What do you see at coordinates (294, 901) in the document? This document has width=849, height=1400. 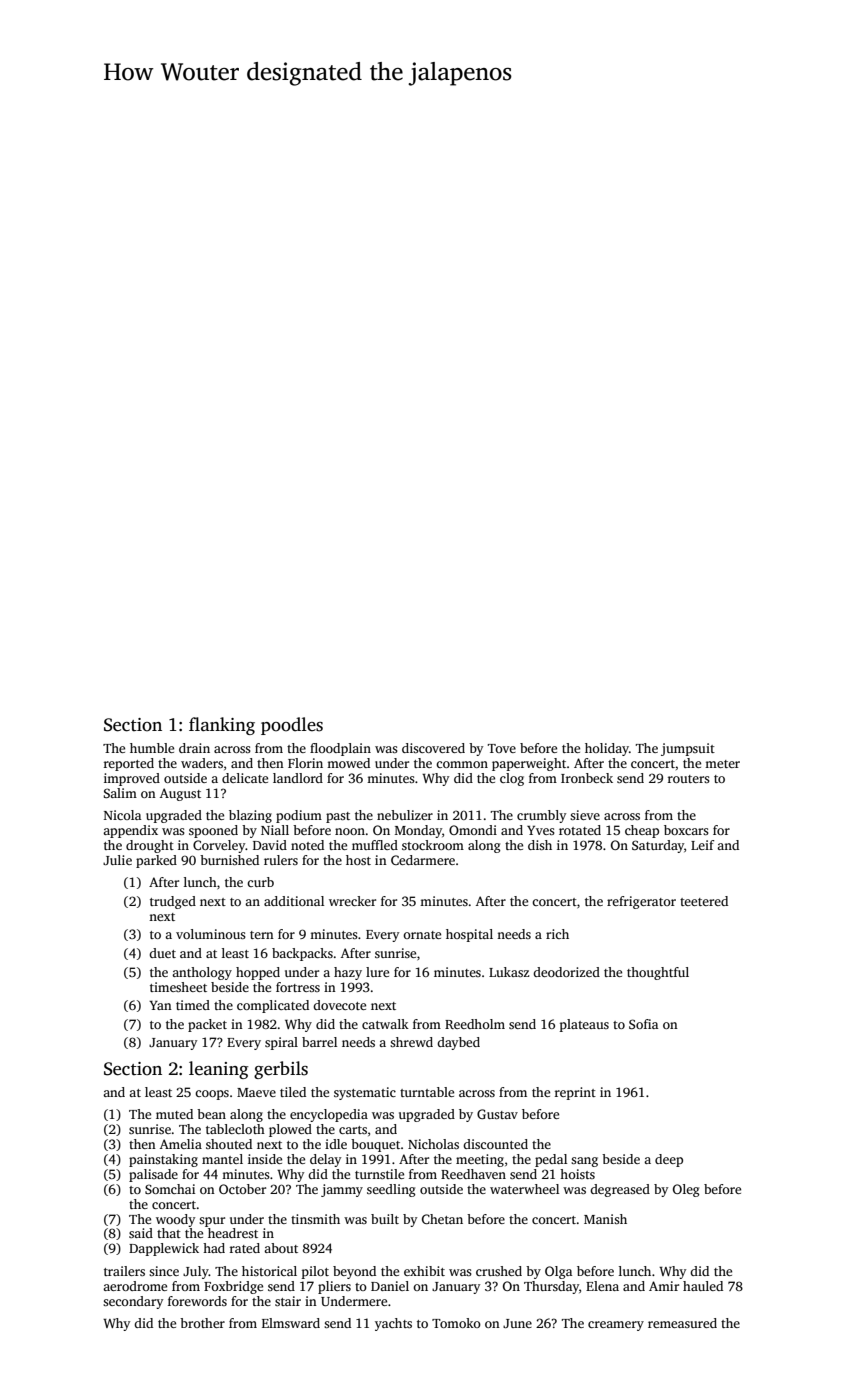 I see `additional` at bounding box center [294, 901].
